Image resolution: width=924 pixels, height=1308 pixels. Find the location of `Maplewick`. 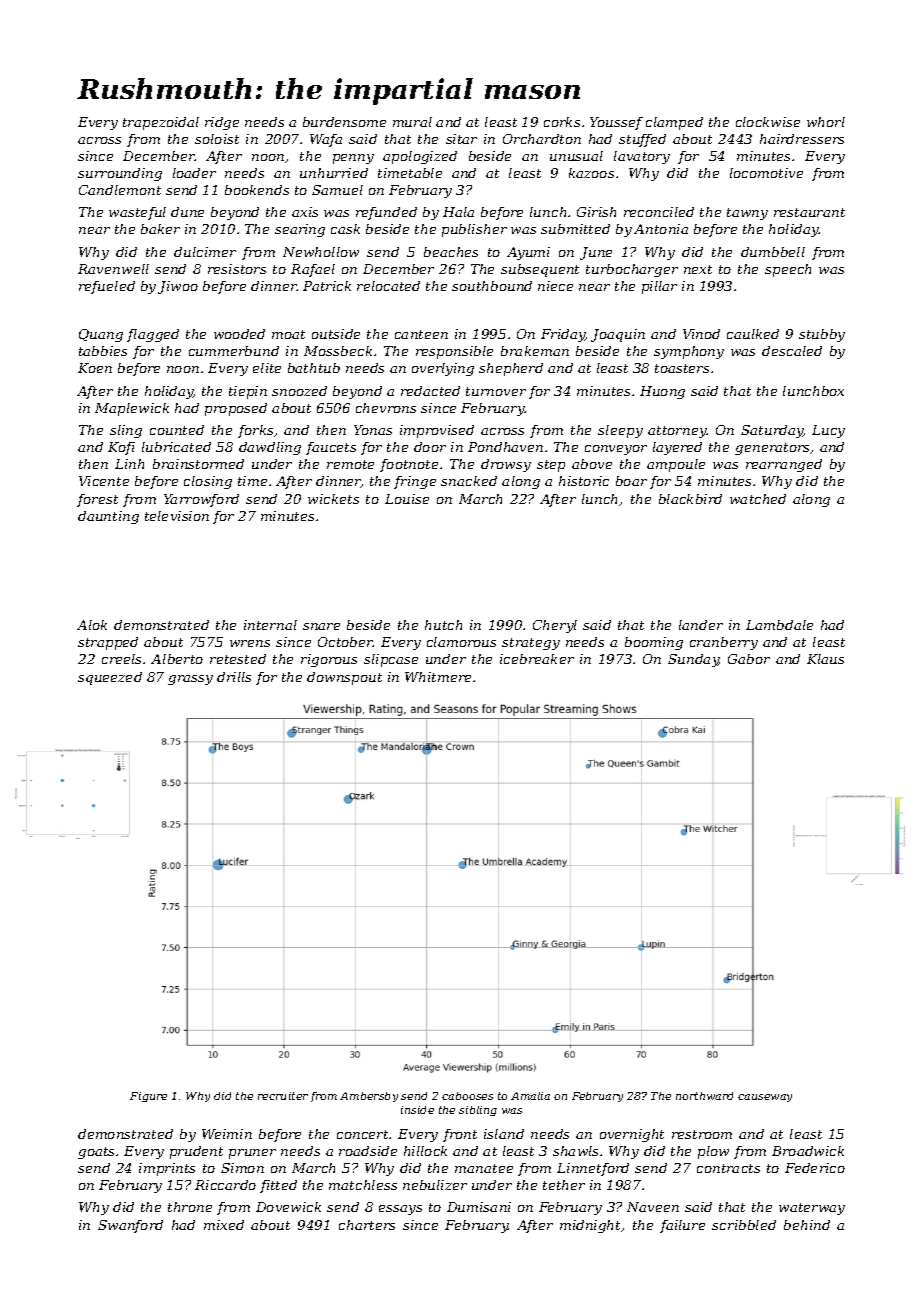

Maplewick is located at coordinates (132, 409).
